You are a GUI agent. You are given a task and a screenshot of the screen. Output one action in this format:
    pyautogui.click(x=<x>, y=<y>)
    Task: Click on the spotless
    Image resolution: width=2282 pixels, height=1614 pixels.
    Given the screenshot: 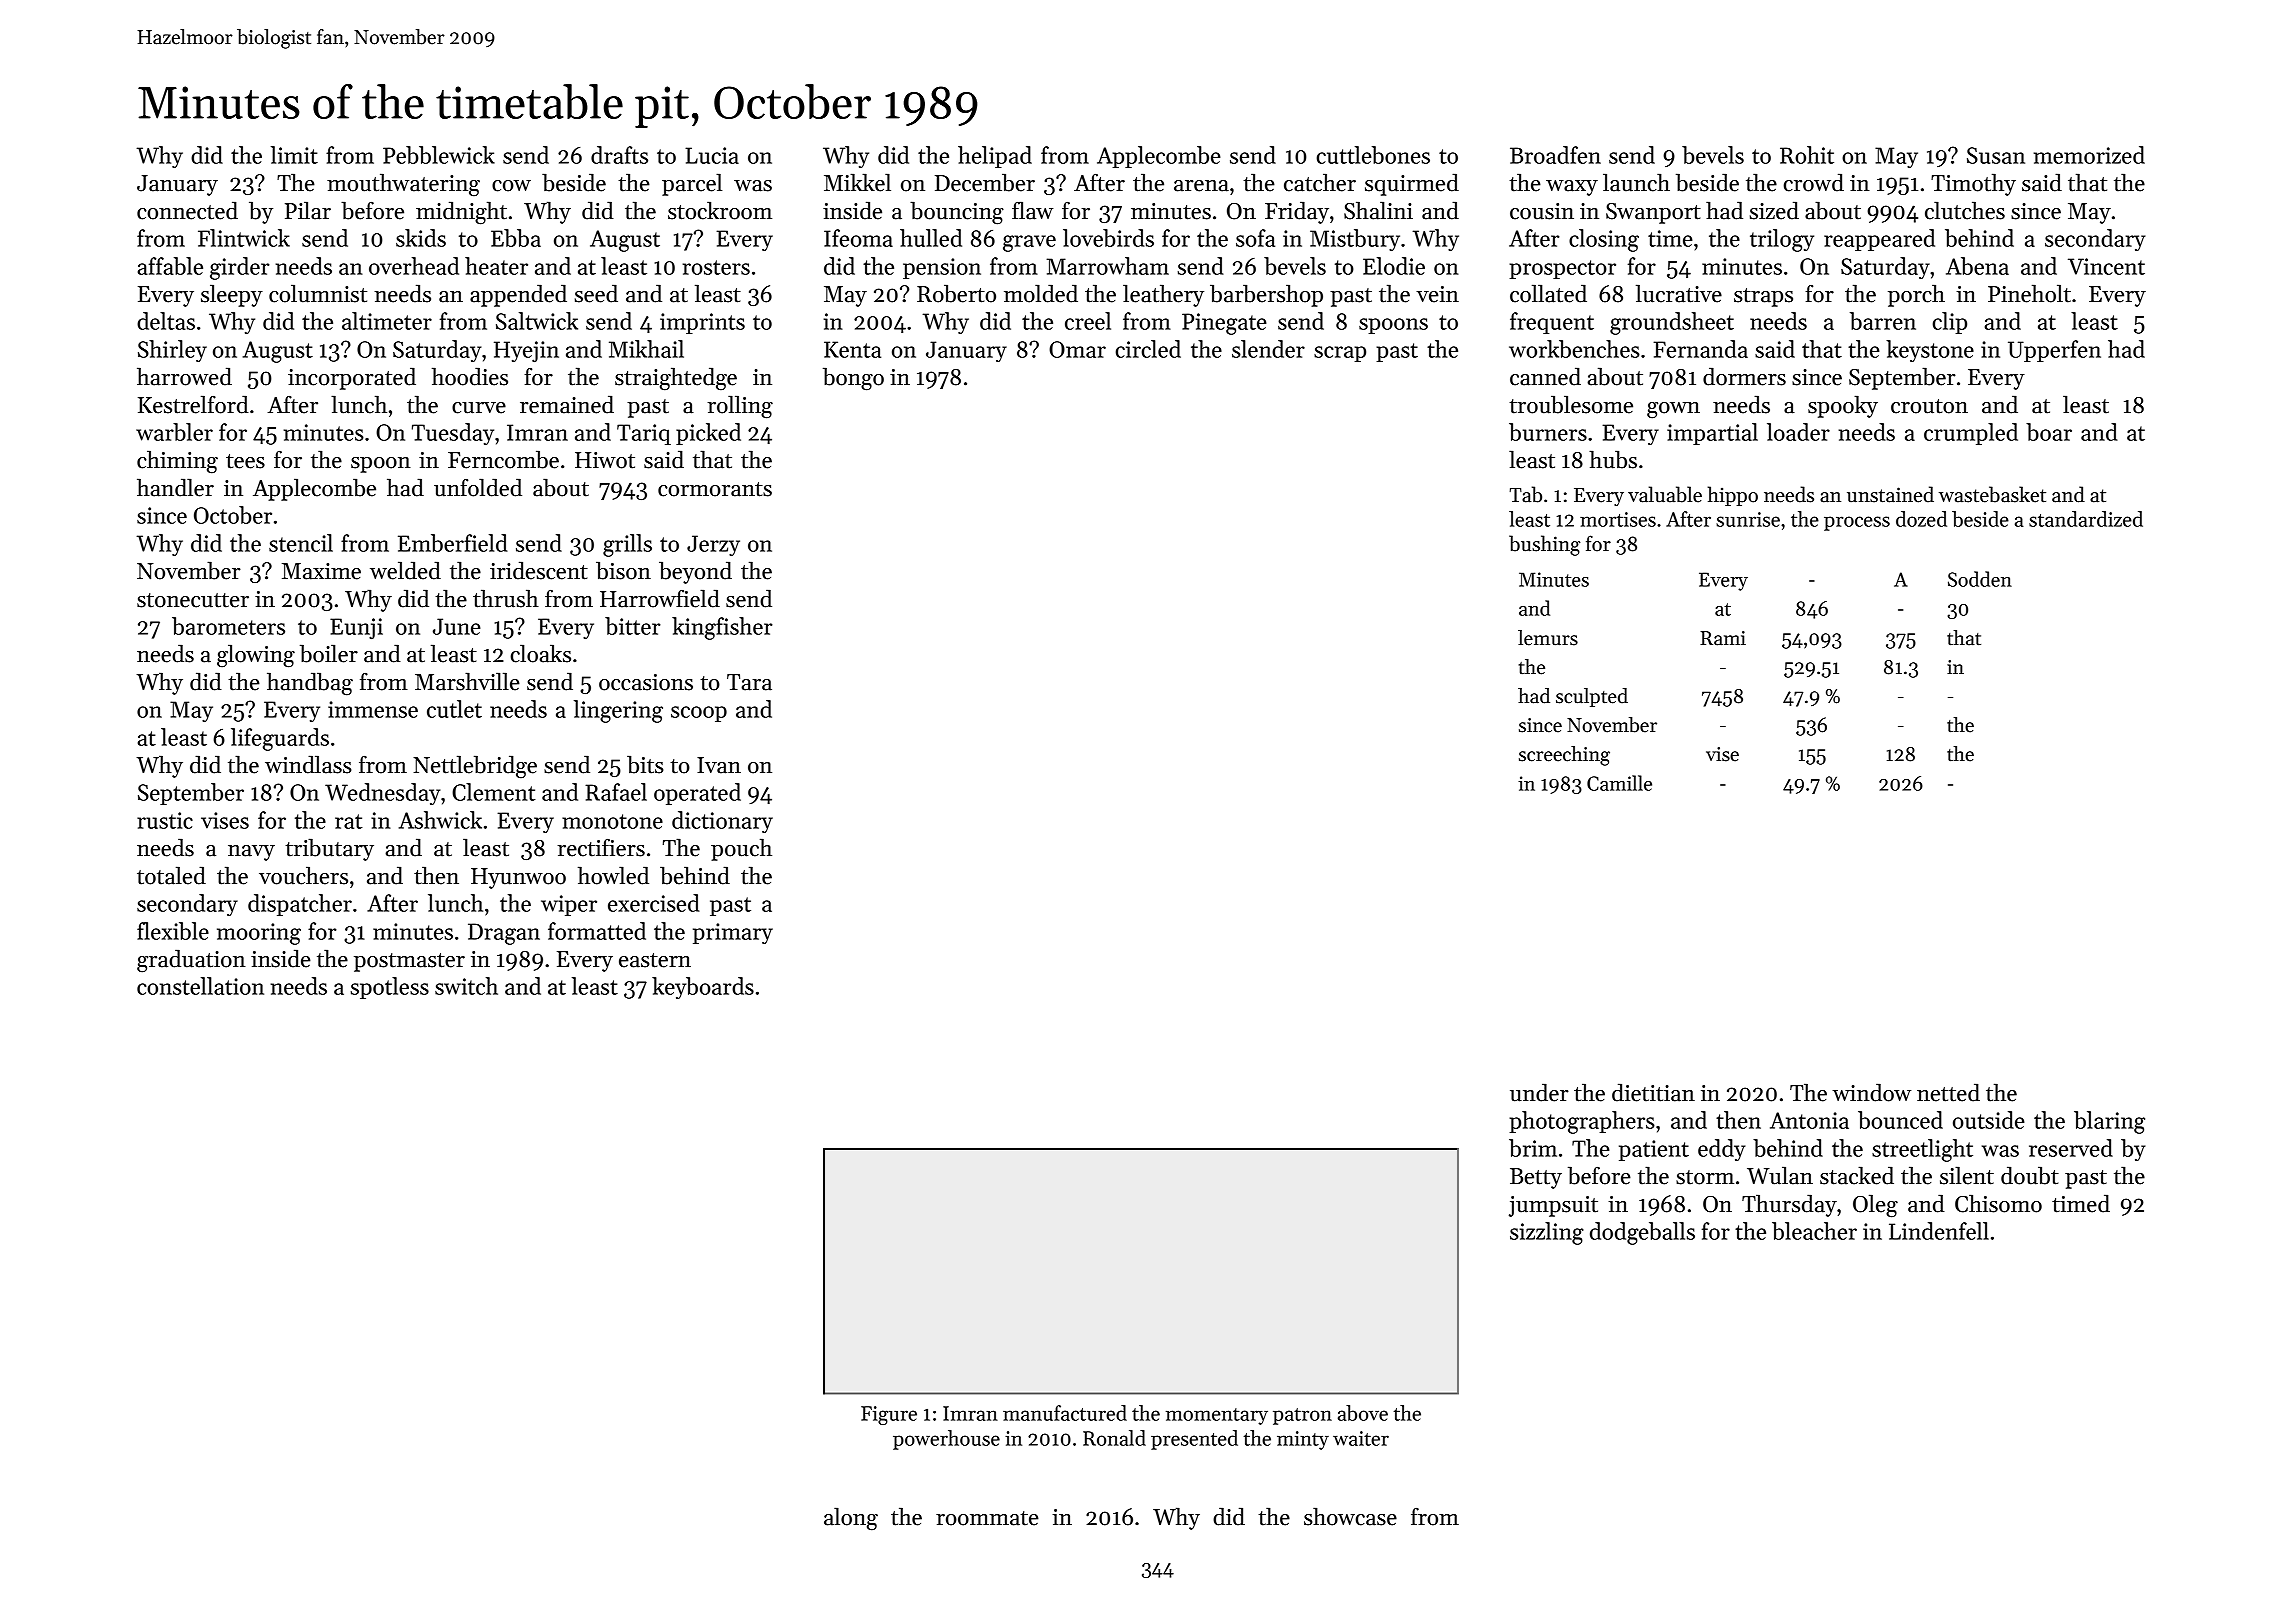 What is the action you would take?
    pyautogui.click(x=390, y=988)
